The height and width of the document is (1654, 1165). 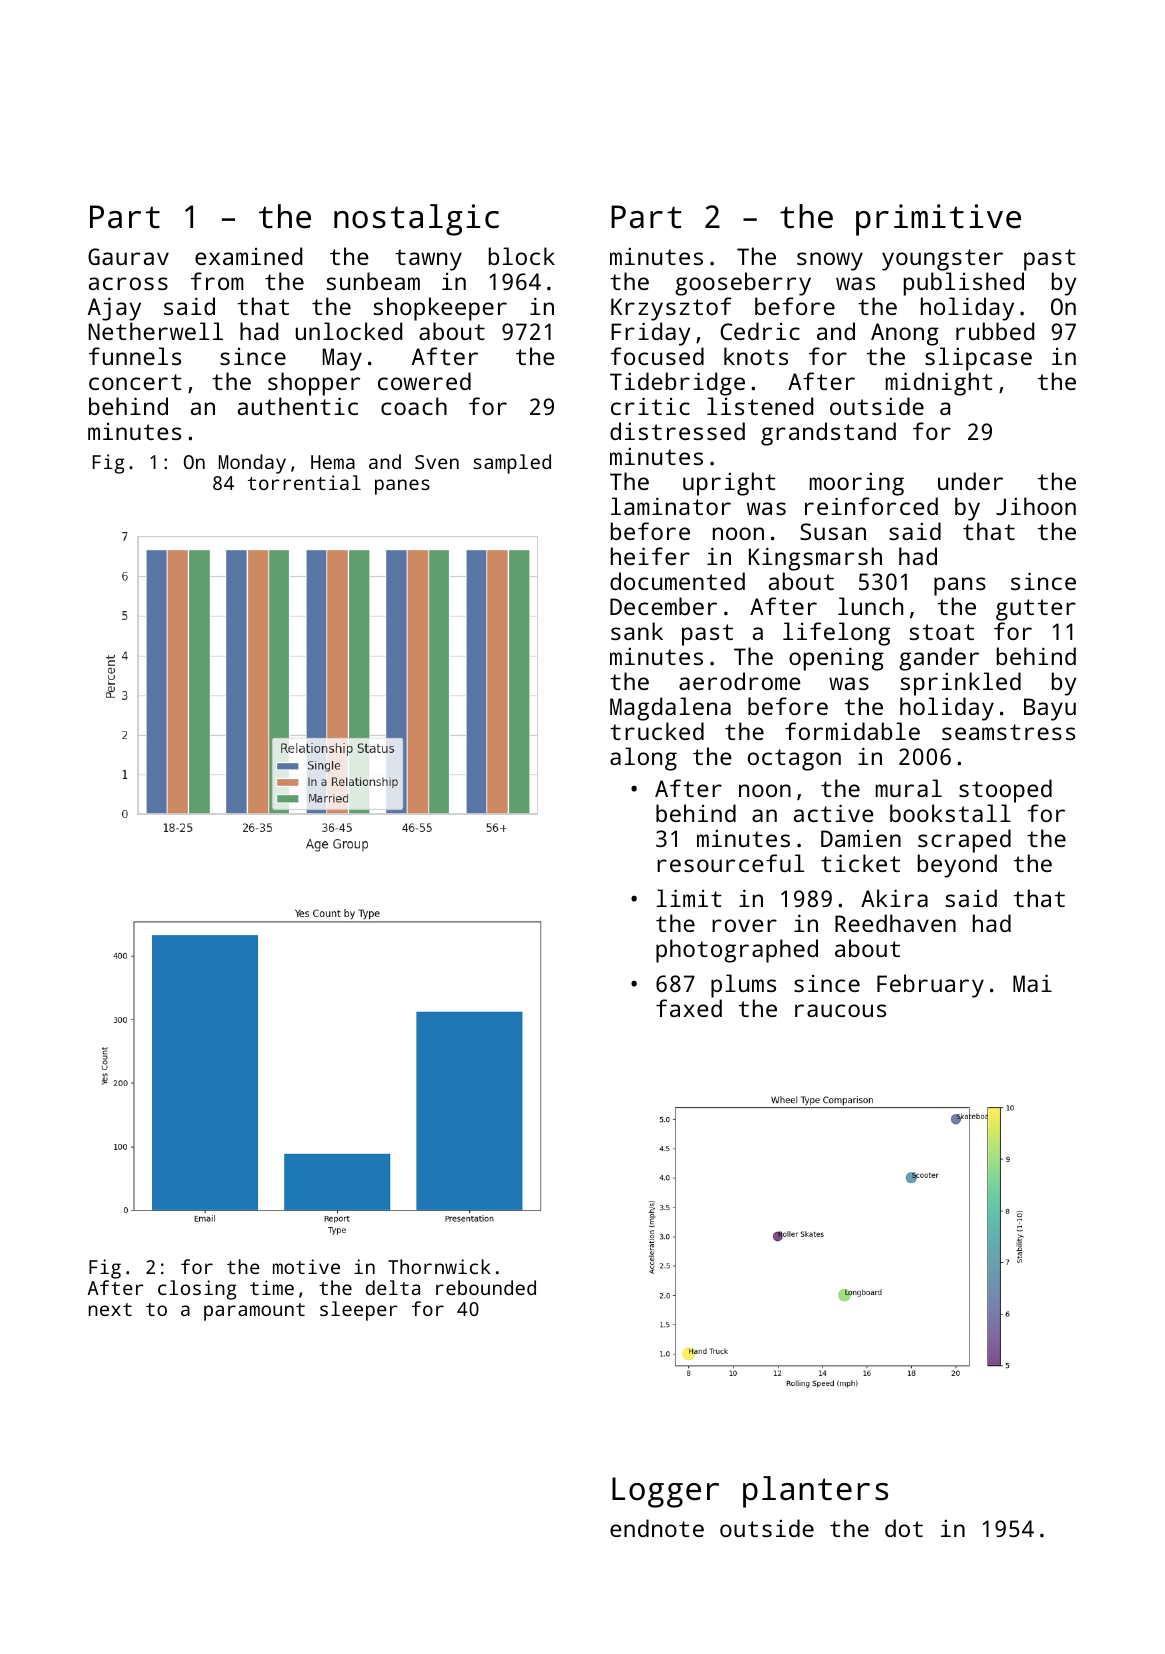 What do you see at coordinates (833, 531) in the document?
I see `Susan` at bounding box center [833, 531].
